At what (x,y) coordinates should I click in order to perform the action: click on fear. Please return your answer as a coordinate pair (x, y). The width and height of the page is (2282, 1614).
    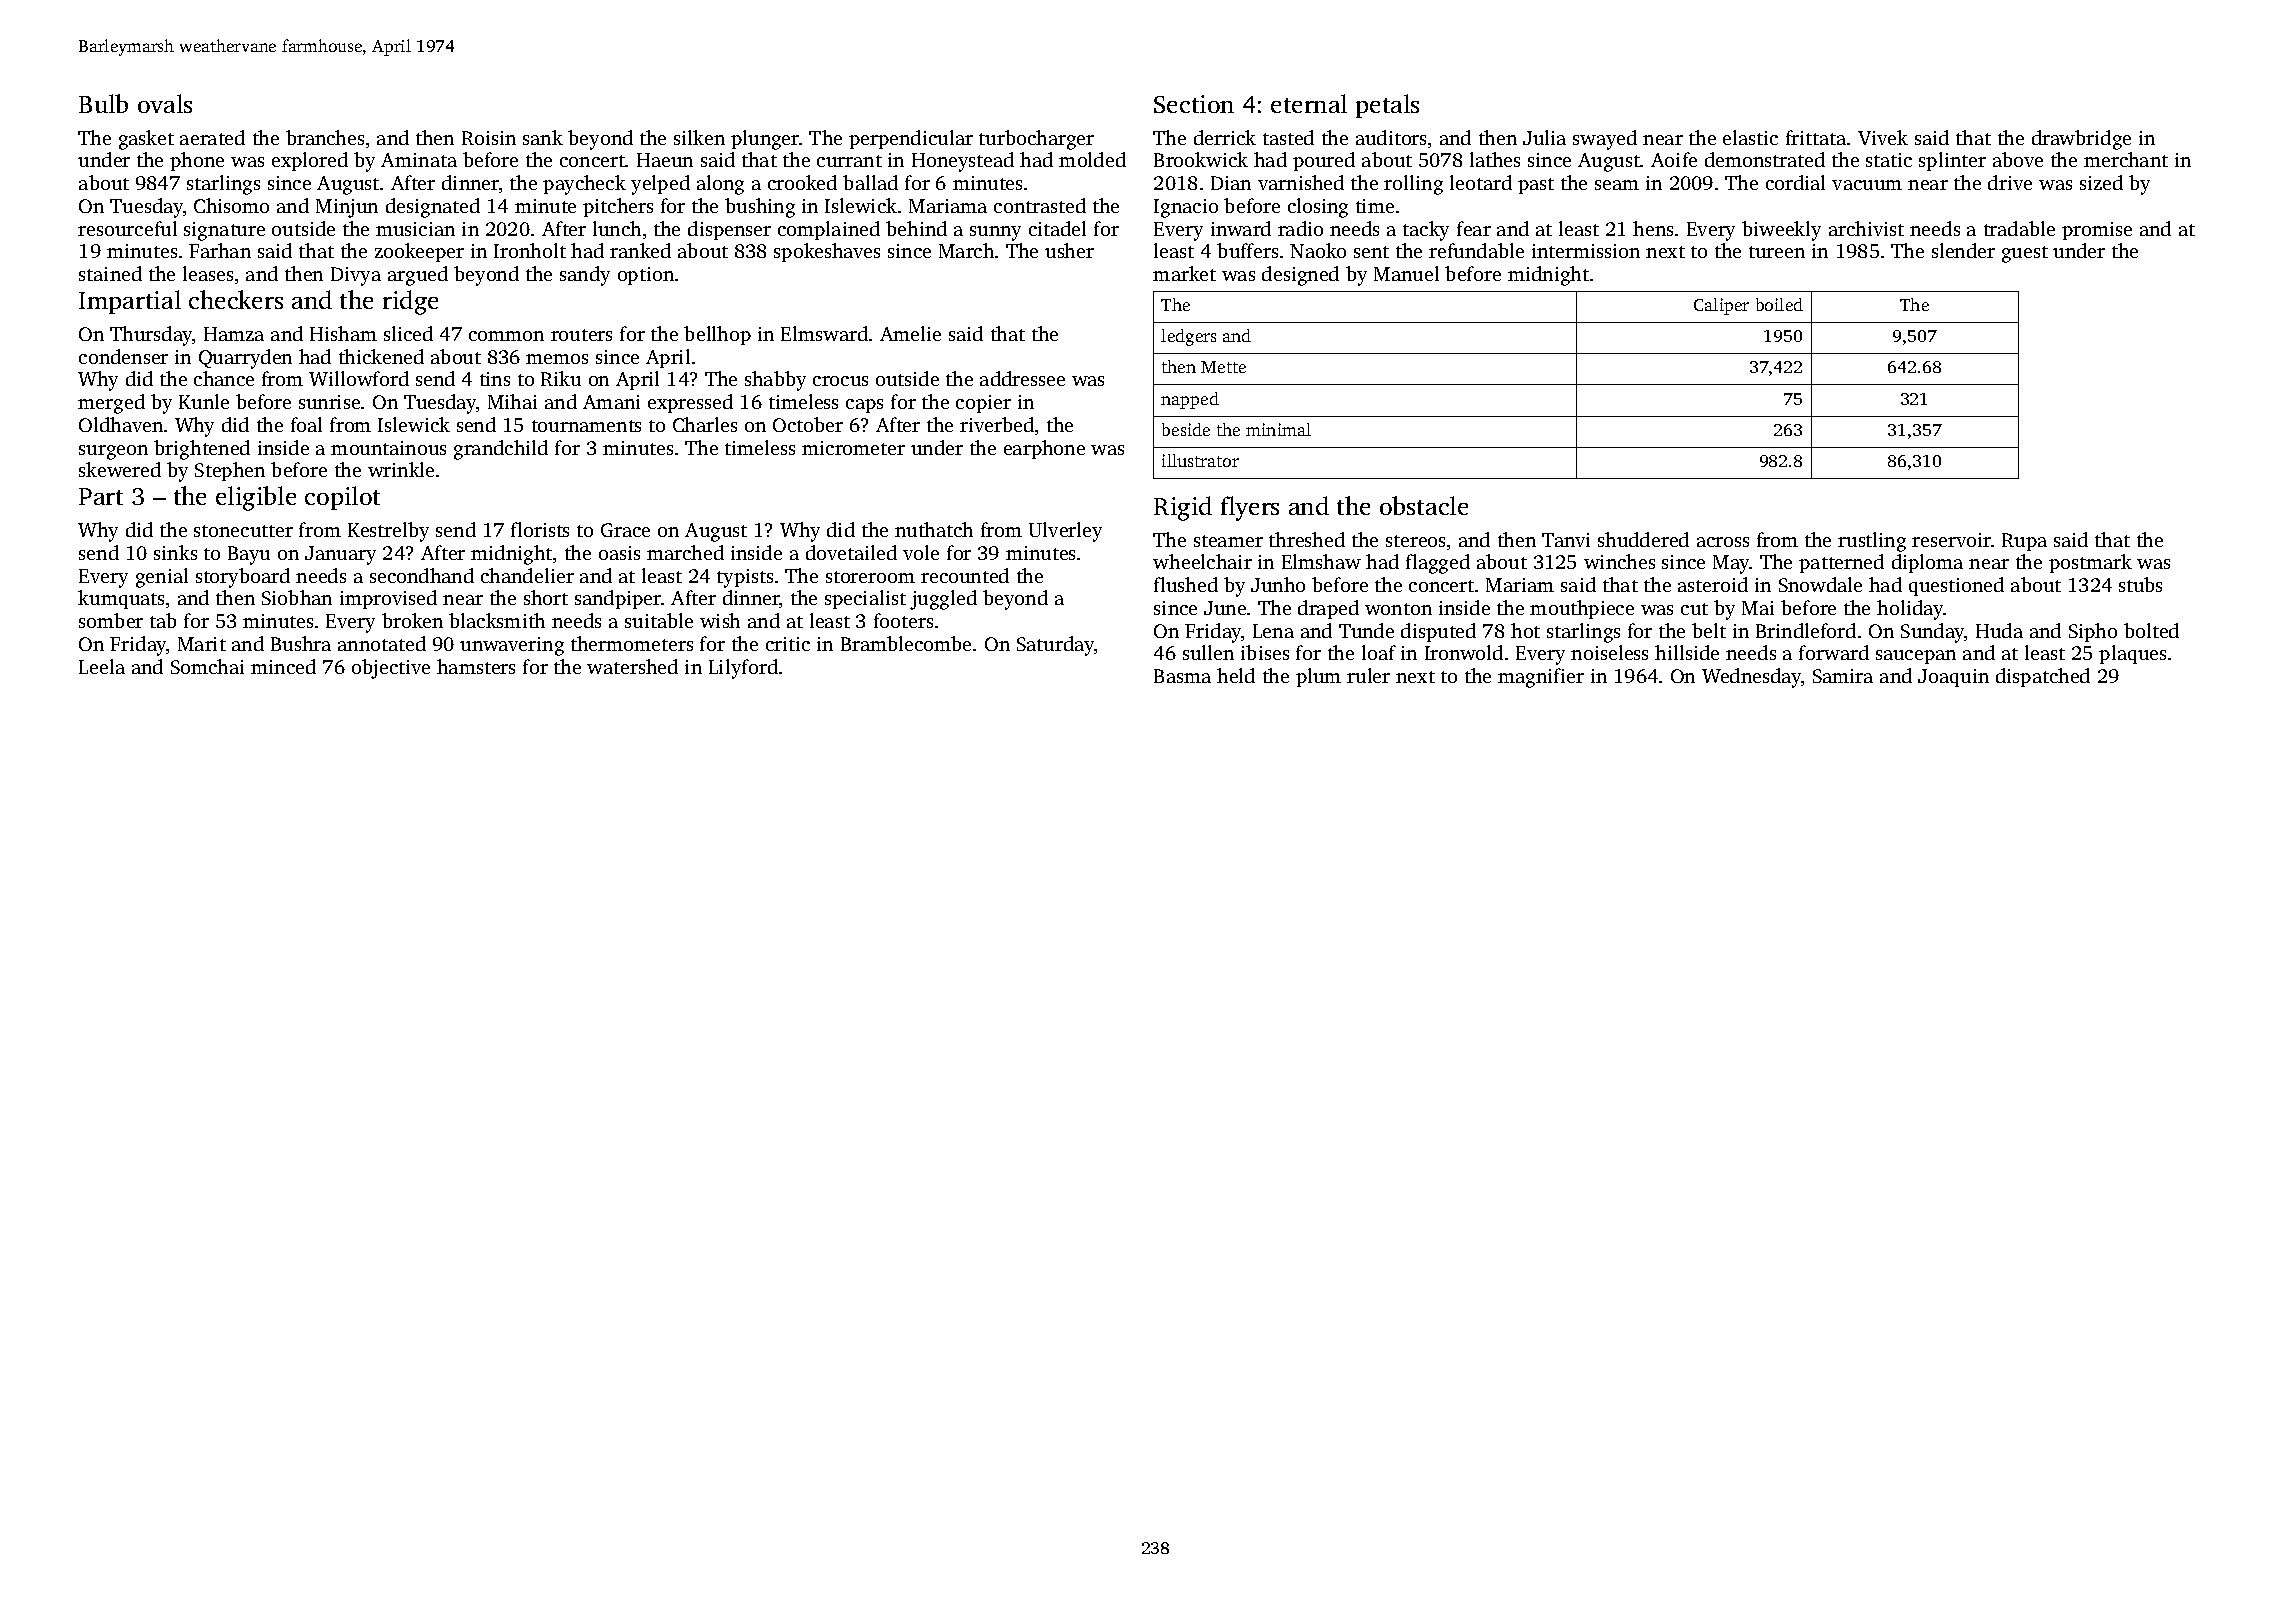
    Looking at the image, I should click on (1474, 228).
